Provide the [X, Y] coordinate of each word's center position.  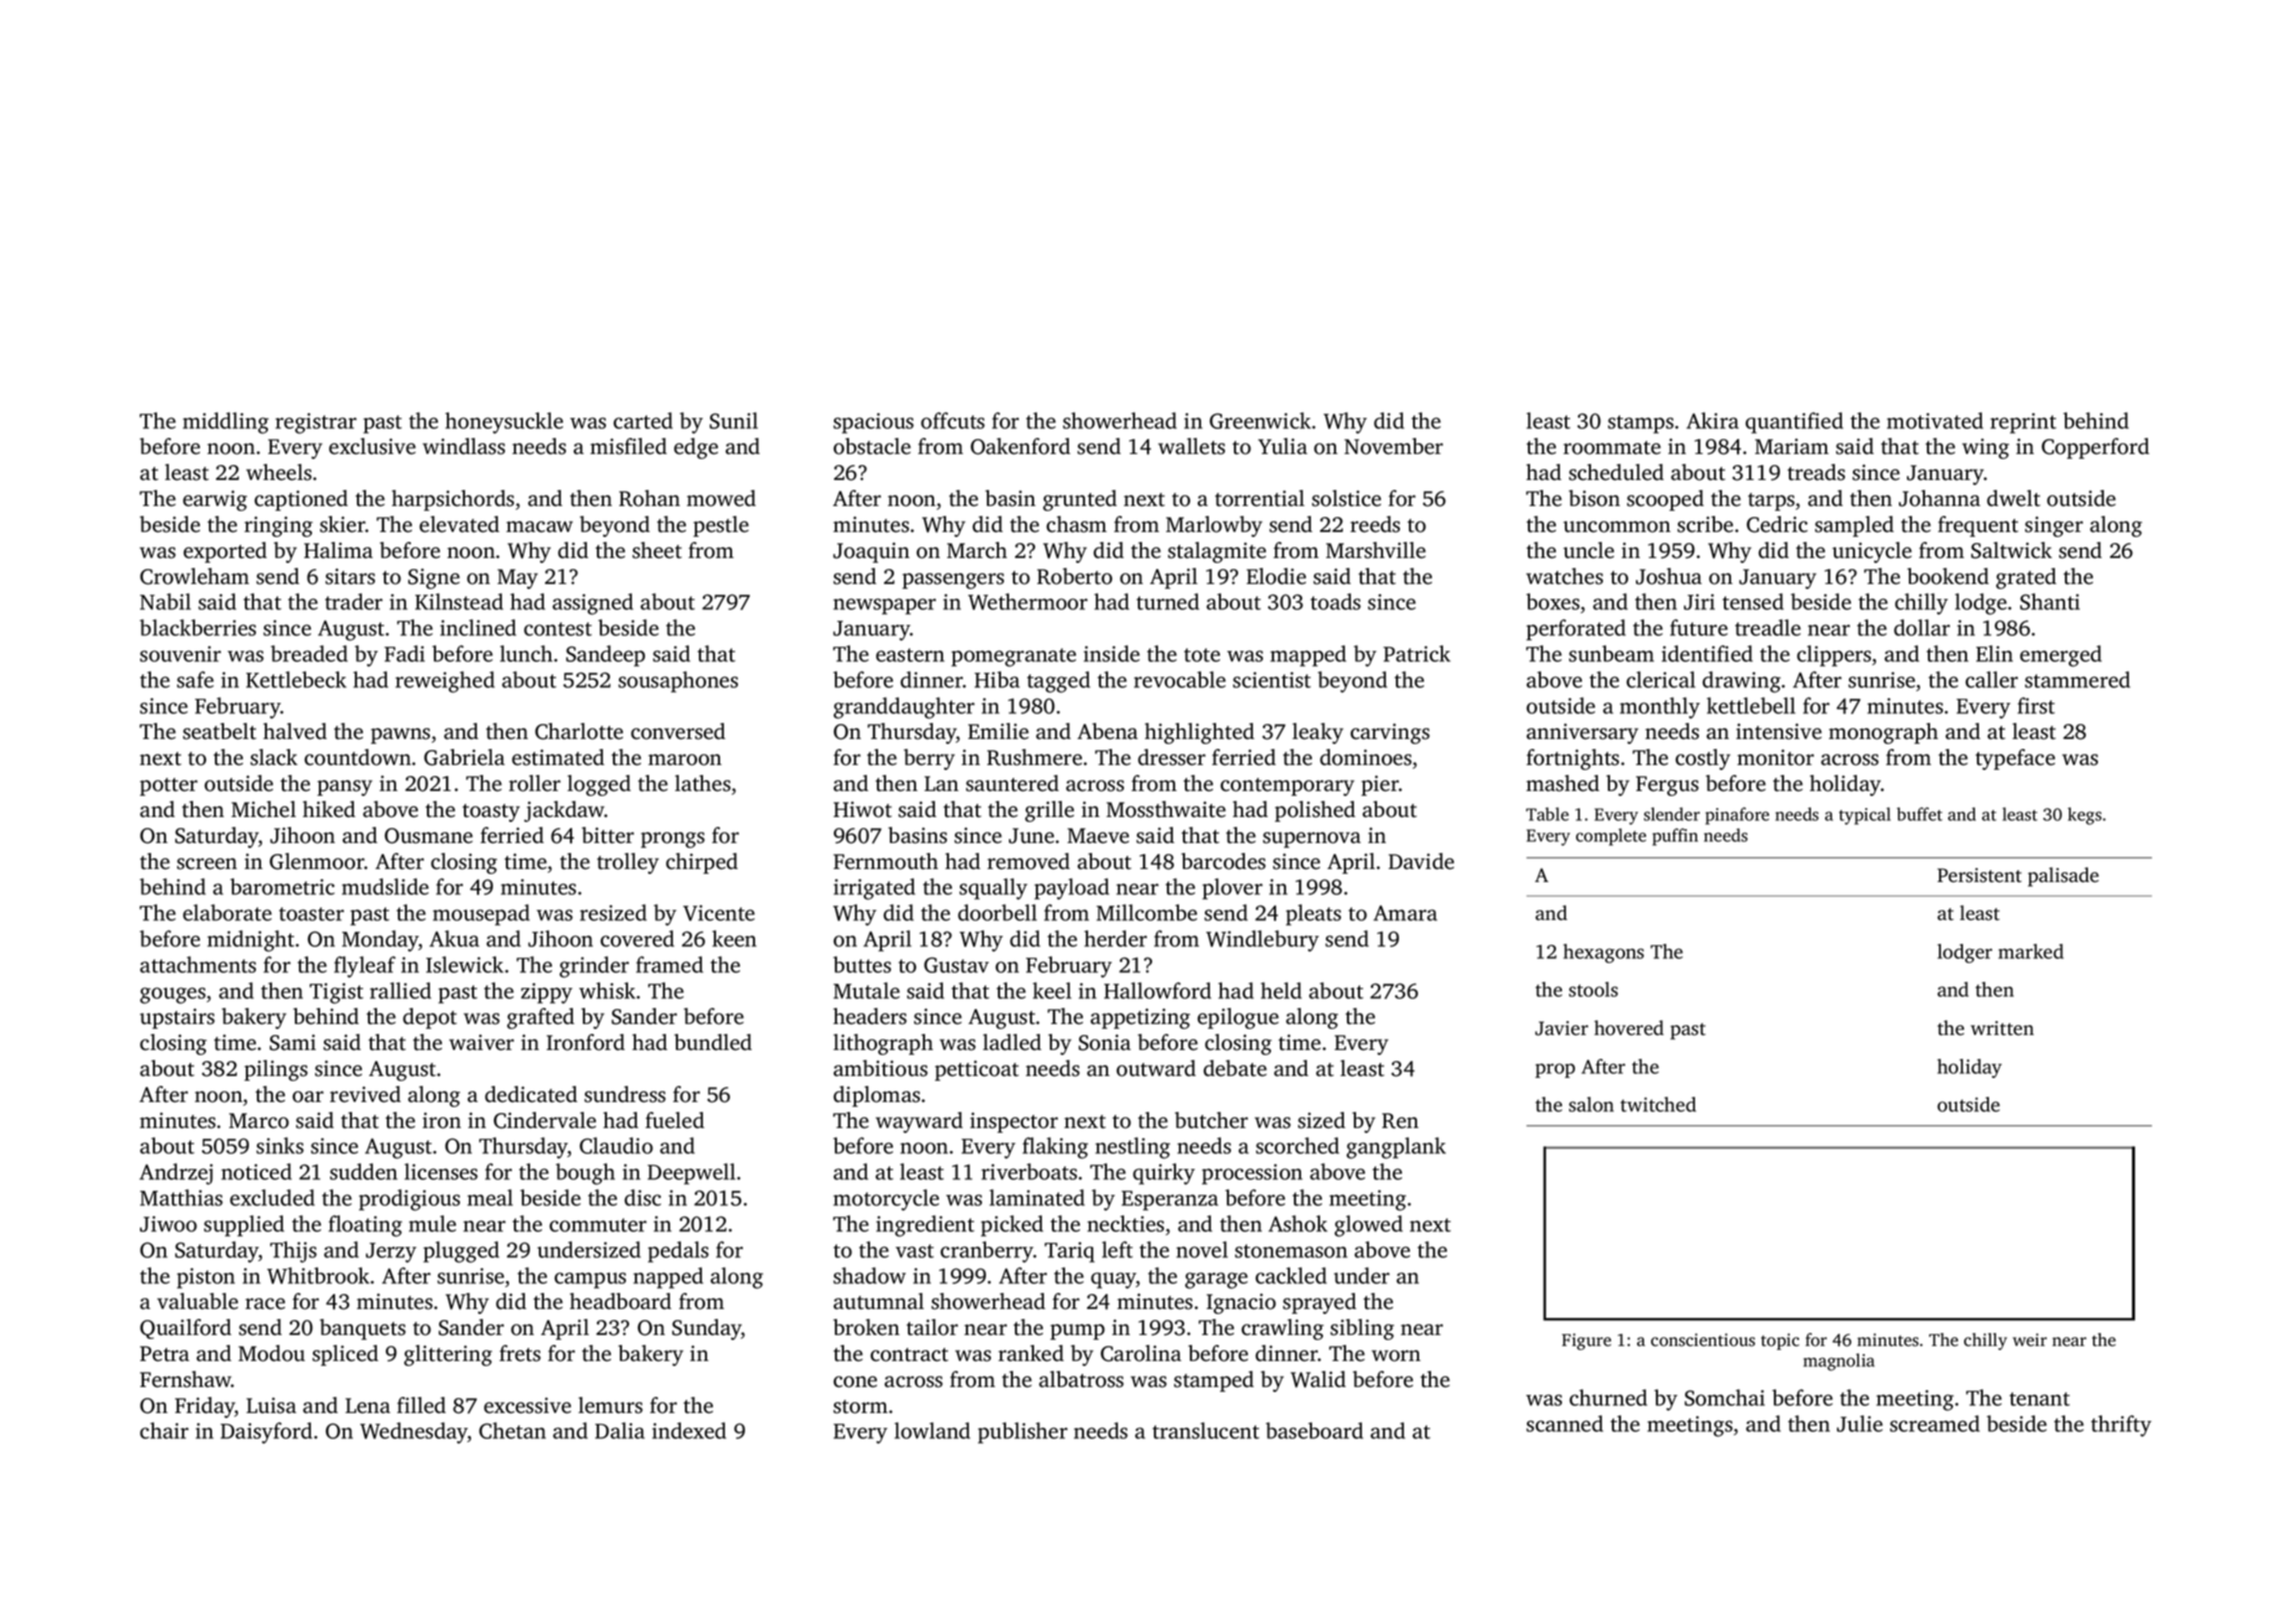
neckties [1125, 1223]
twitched [1658, 1104]
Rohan [649, 498]
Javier [1561, 1028]
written [2002, 1028]
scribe [1705, 524]
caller [1991, 679]
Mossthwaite [1166, 809]
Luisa [271, 1405]
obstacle [872, 446]
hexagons [1603, 953]
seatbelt [219, 731]
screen [207, 864]
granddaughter [904, 708]
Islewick [464, 964]
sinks [280, 1145]
